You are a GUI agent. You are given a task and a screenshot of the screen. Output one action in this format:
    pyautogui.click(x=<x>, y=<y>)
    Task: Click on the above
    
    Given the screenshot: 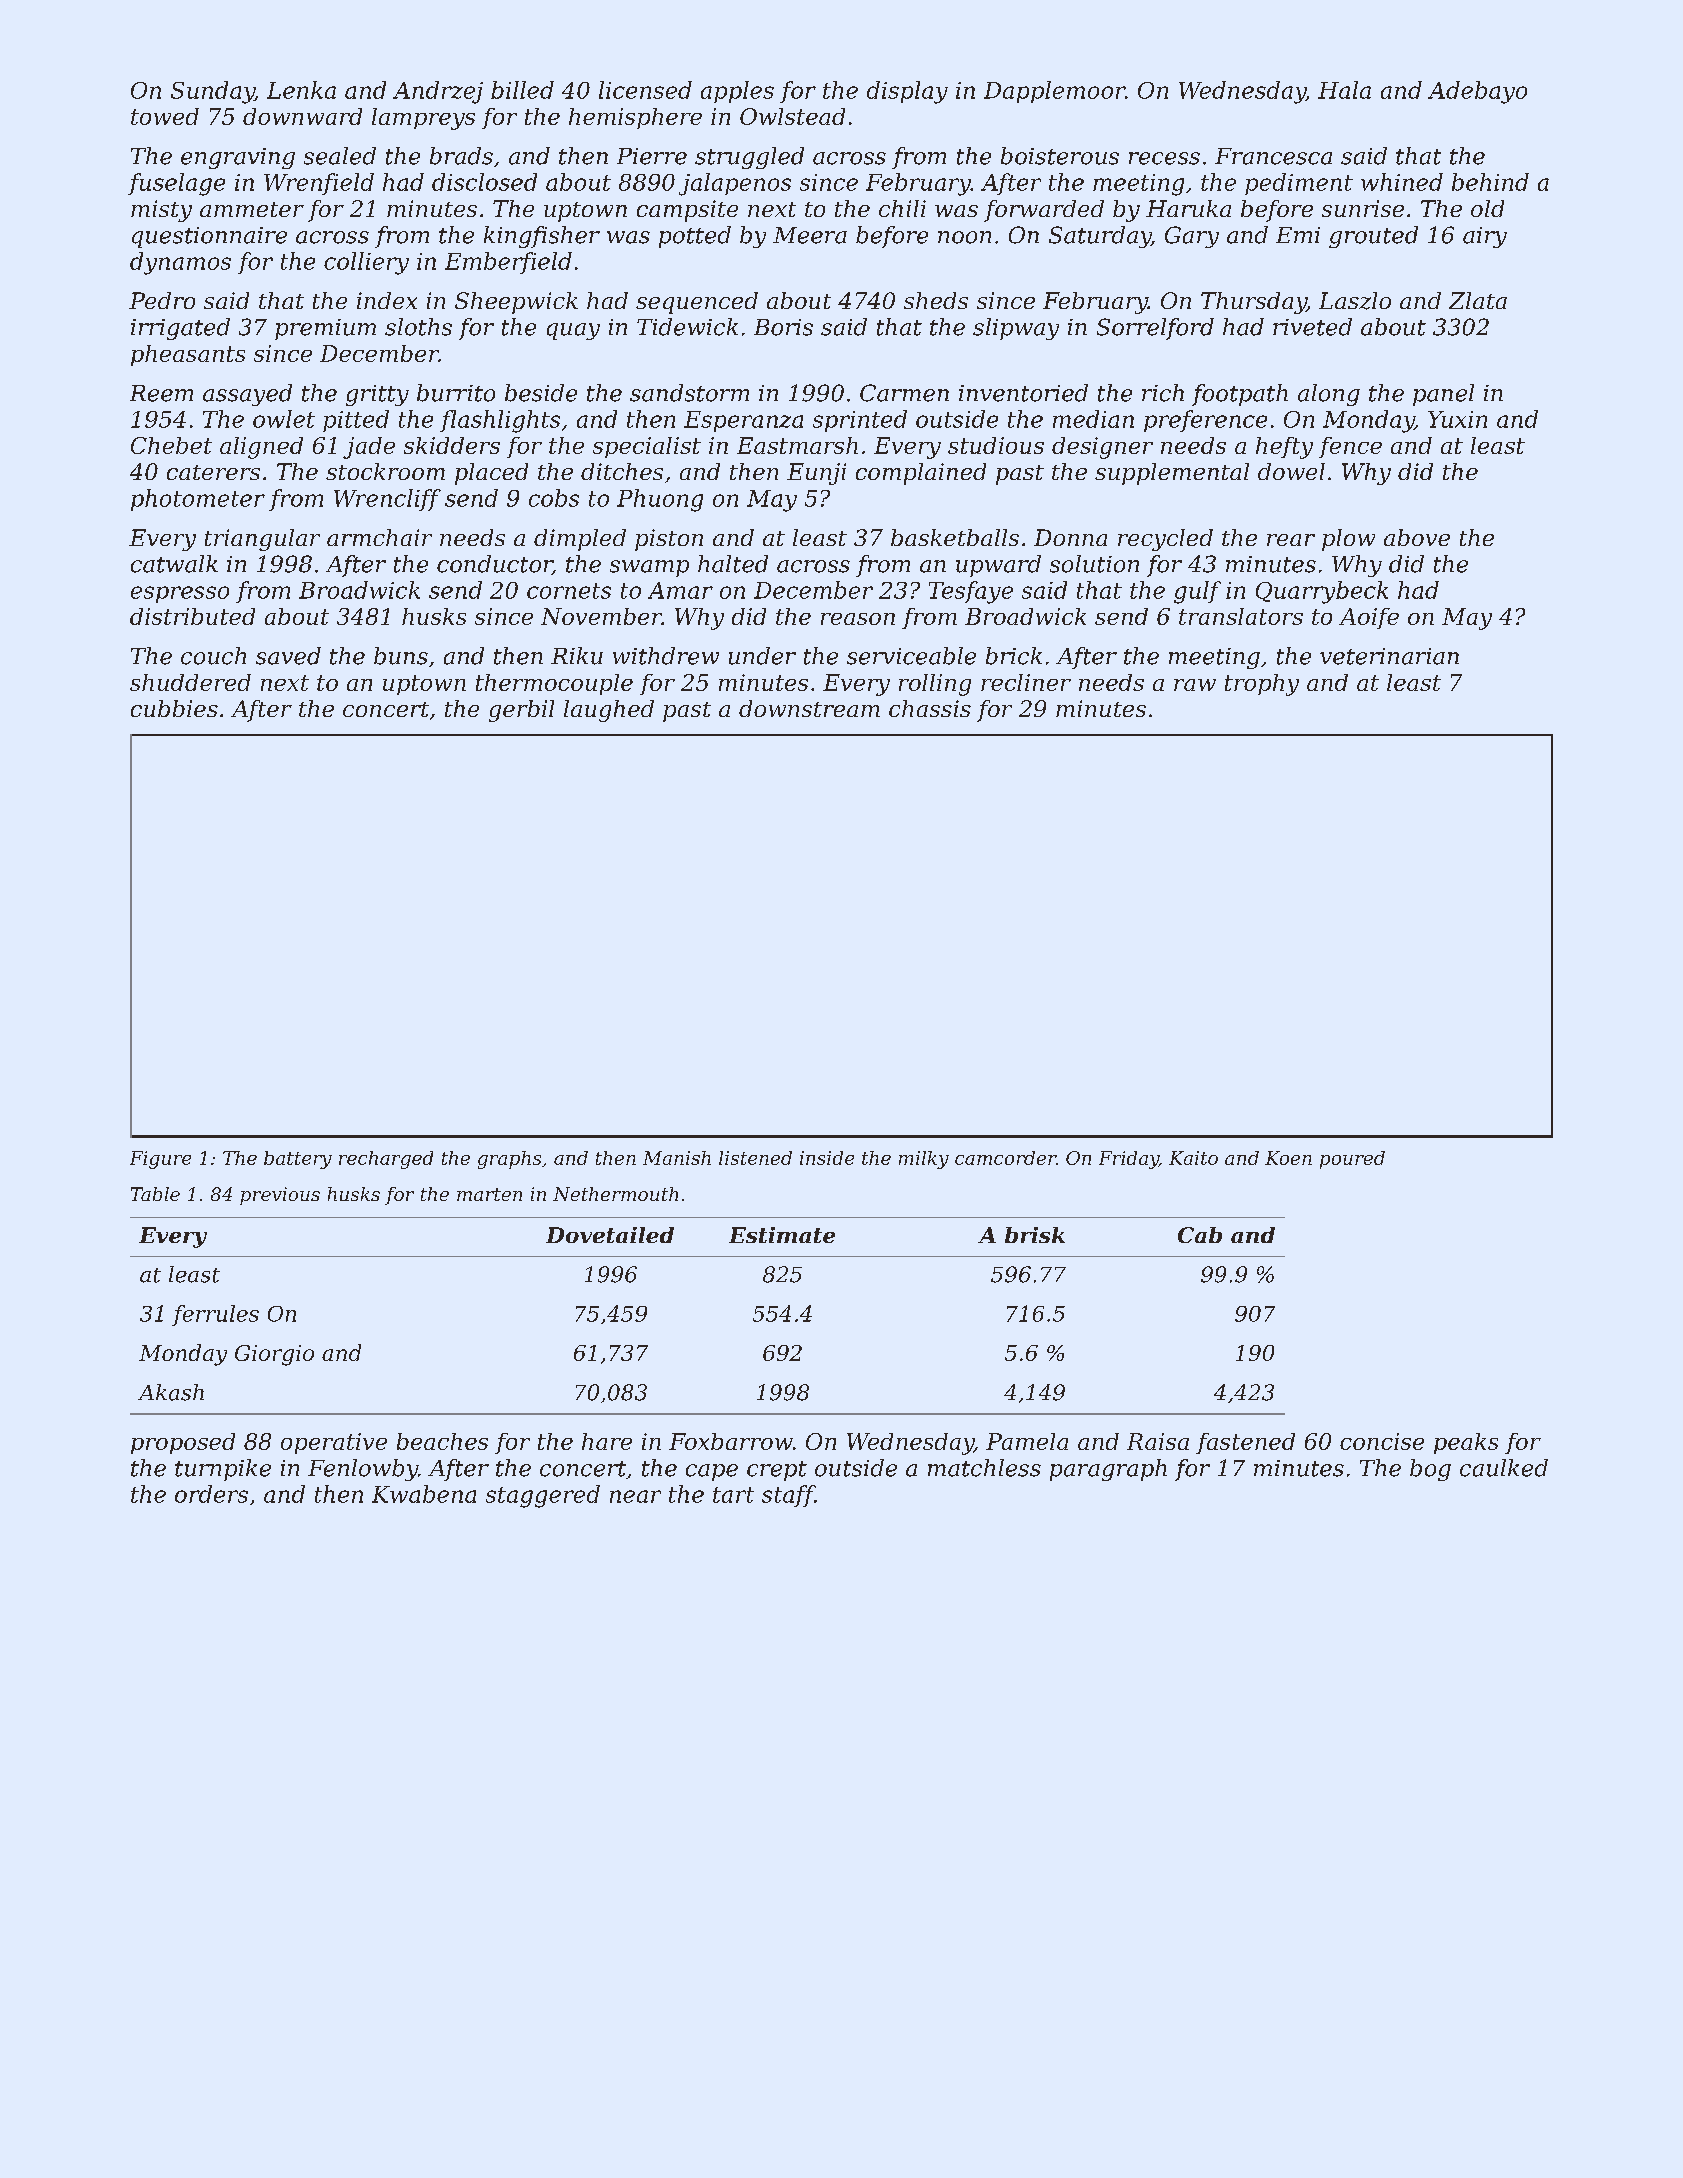 What is the action you would take?
    pyautogui.click(x=1417, y=537)
